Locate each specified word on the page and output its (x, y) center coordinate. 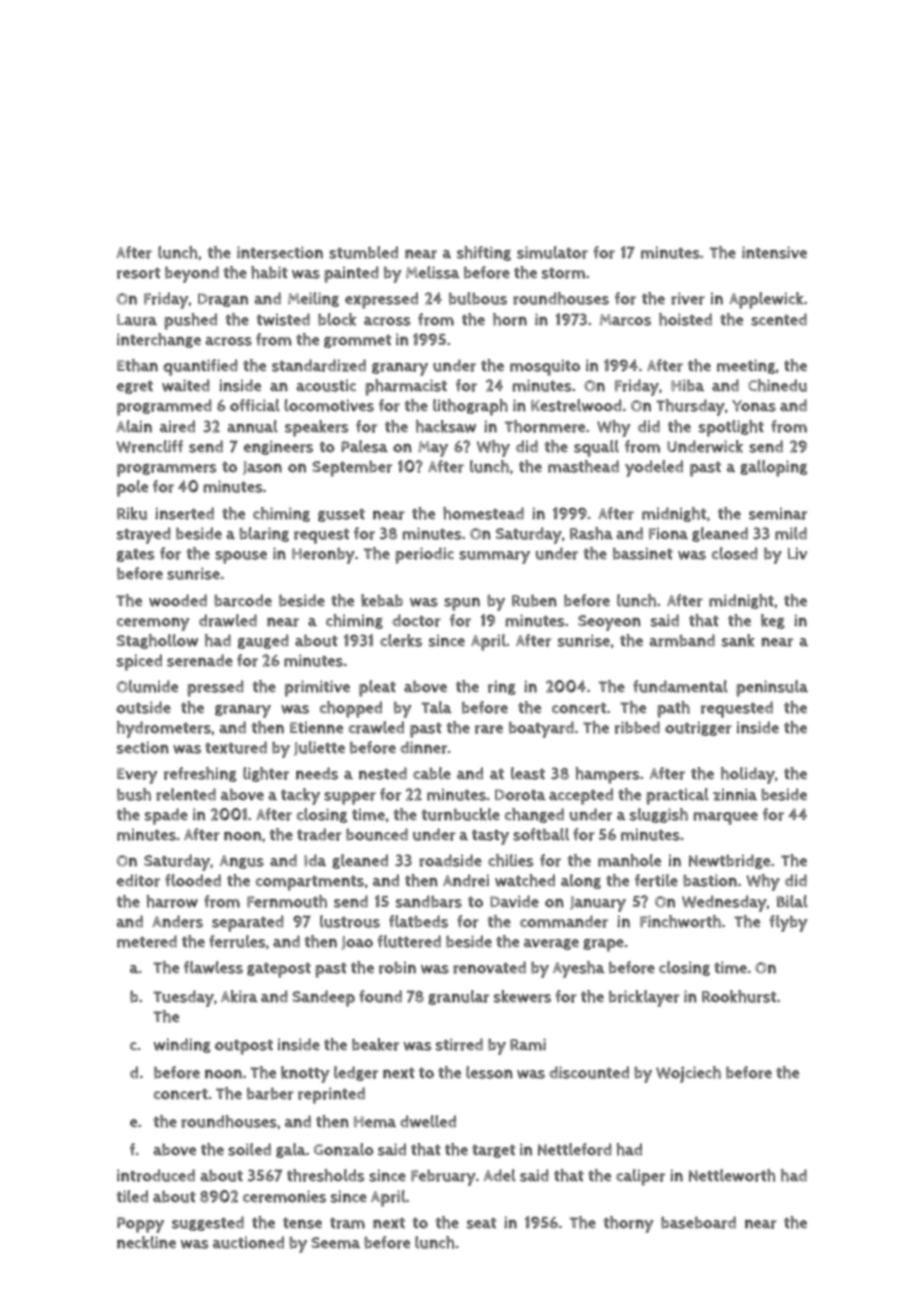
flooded (193, 880)
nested (383, 773)
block (337, 319)
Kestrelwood (576, 405)
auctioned (248, 1242)
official (255, 405)
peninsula (772, 688)
